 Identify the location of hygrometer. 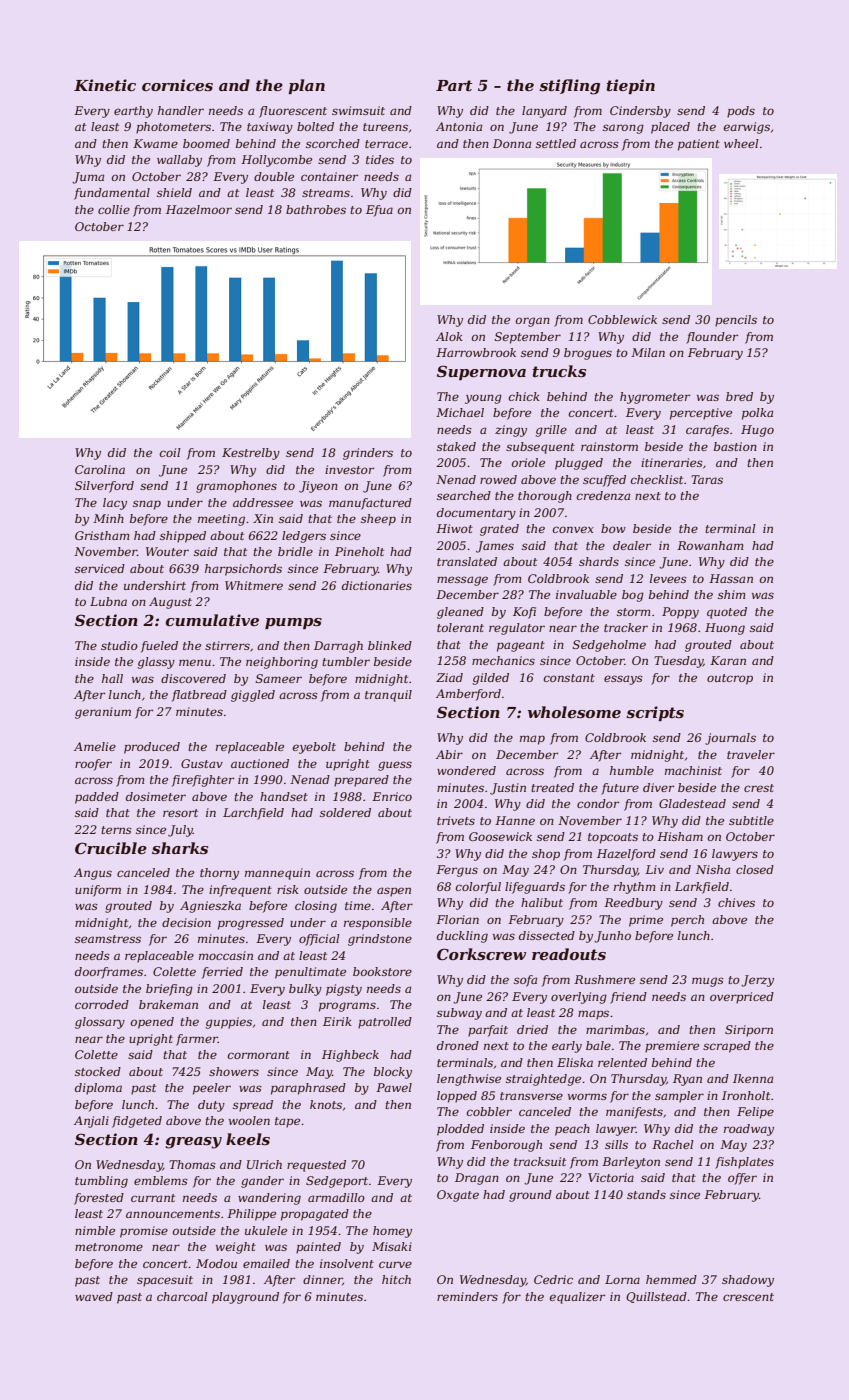
(655, 398).
